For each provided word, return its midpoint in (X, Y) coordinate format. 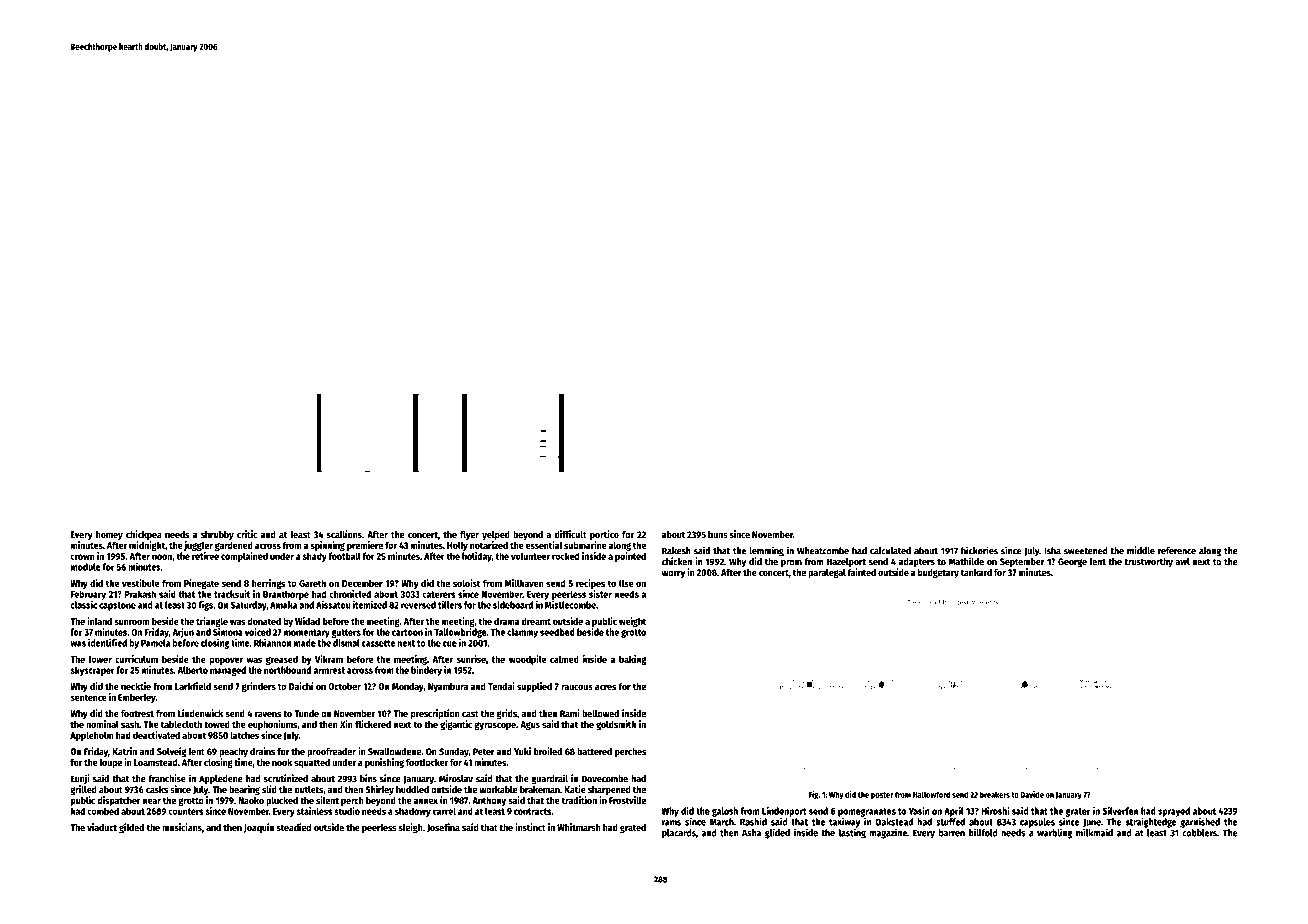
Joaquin (259, 828)
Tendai (501, 686)
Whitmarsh (579, 827)
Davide (1032, 794)
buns (718, 534)
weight (632, 622)
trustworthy (1148, 562)
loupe (111, 763)
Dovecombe (605, 779)
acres (605, 687)
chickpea (144, 535)
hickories (979, 550)
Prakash (140, 594)
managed (228, 671)
